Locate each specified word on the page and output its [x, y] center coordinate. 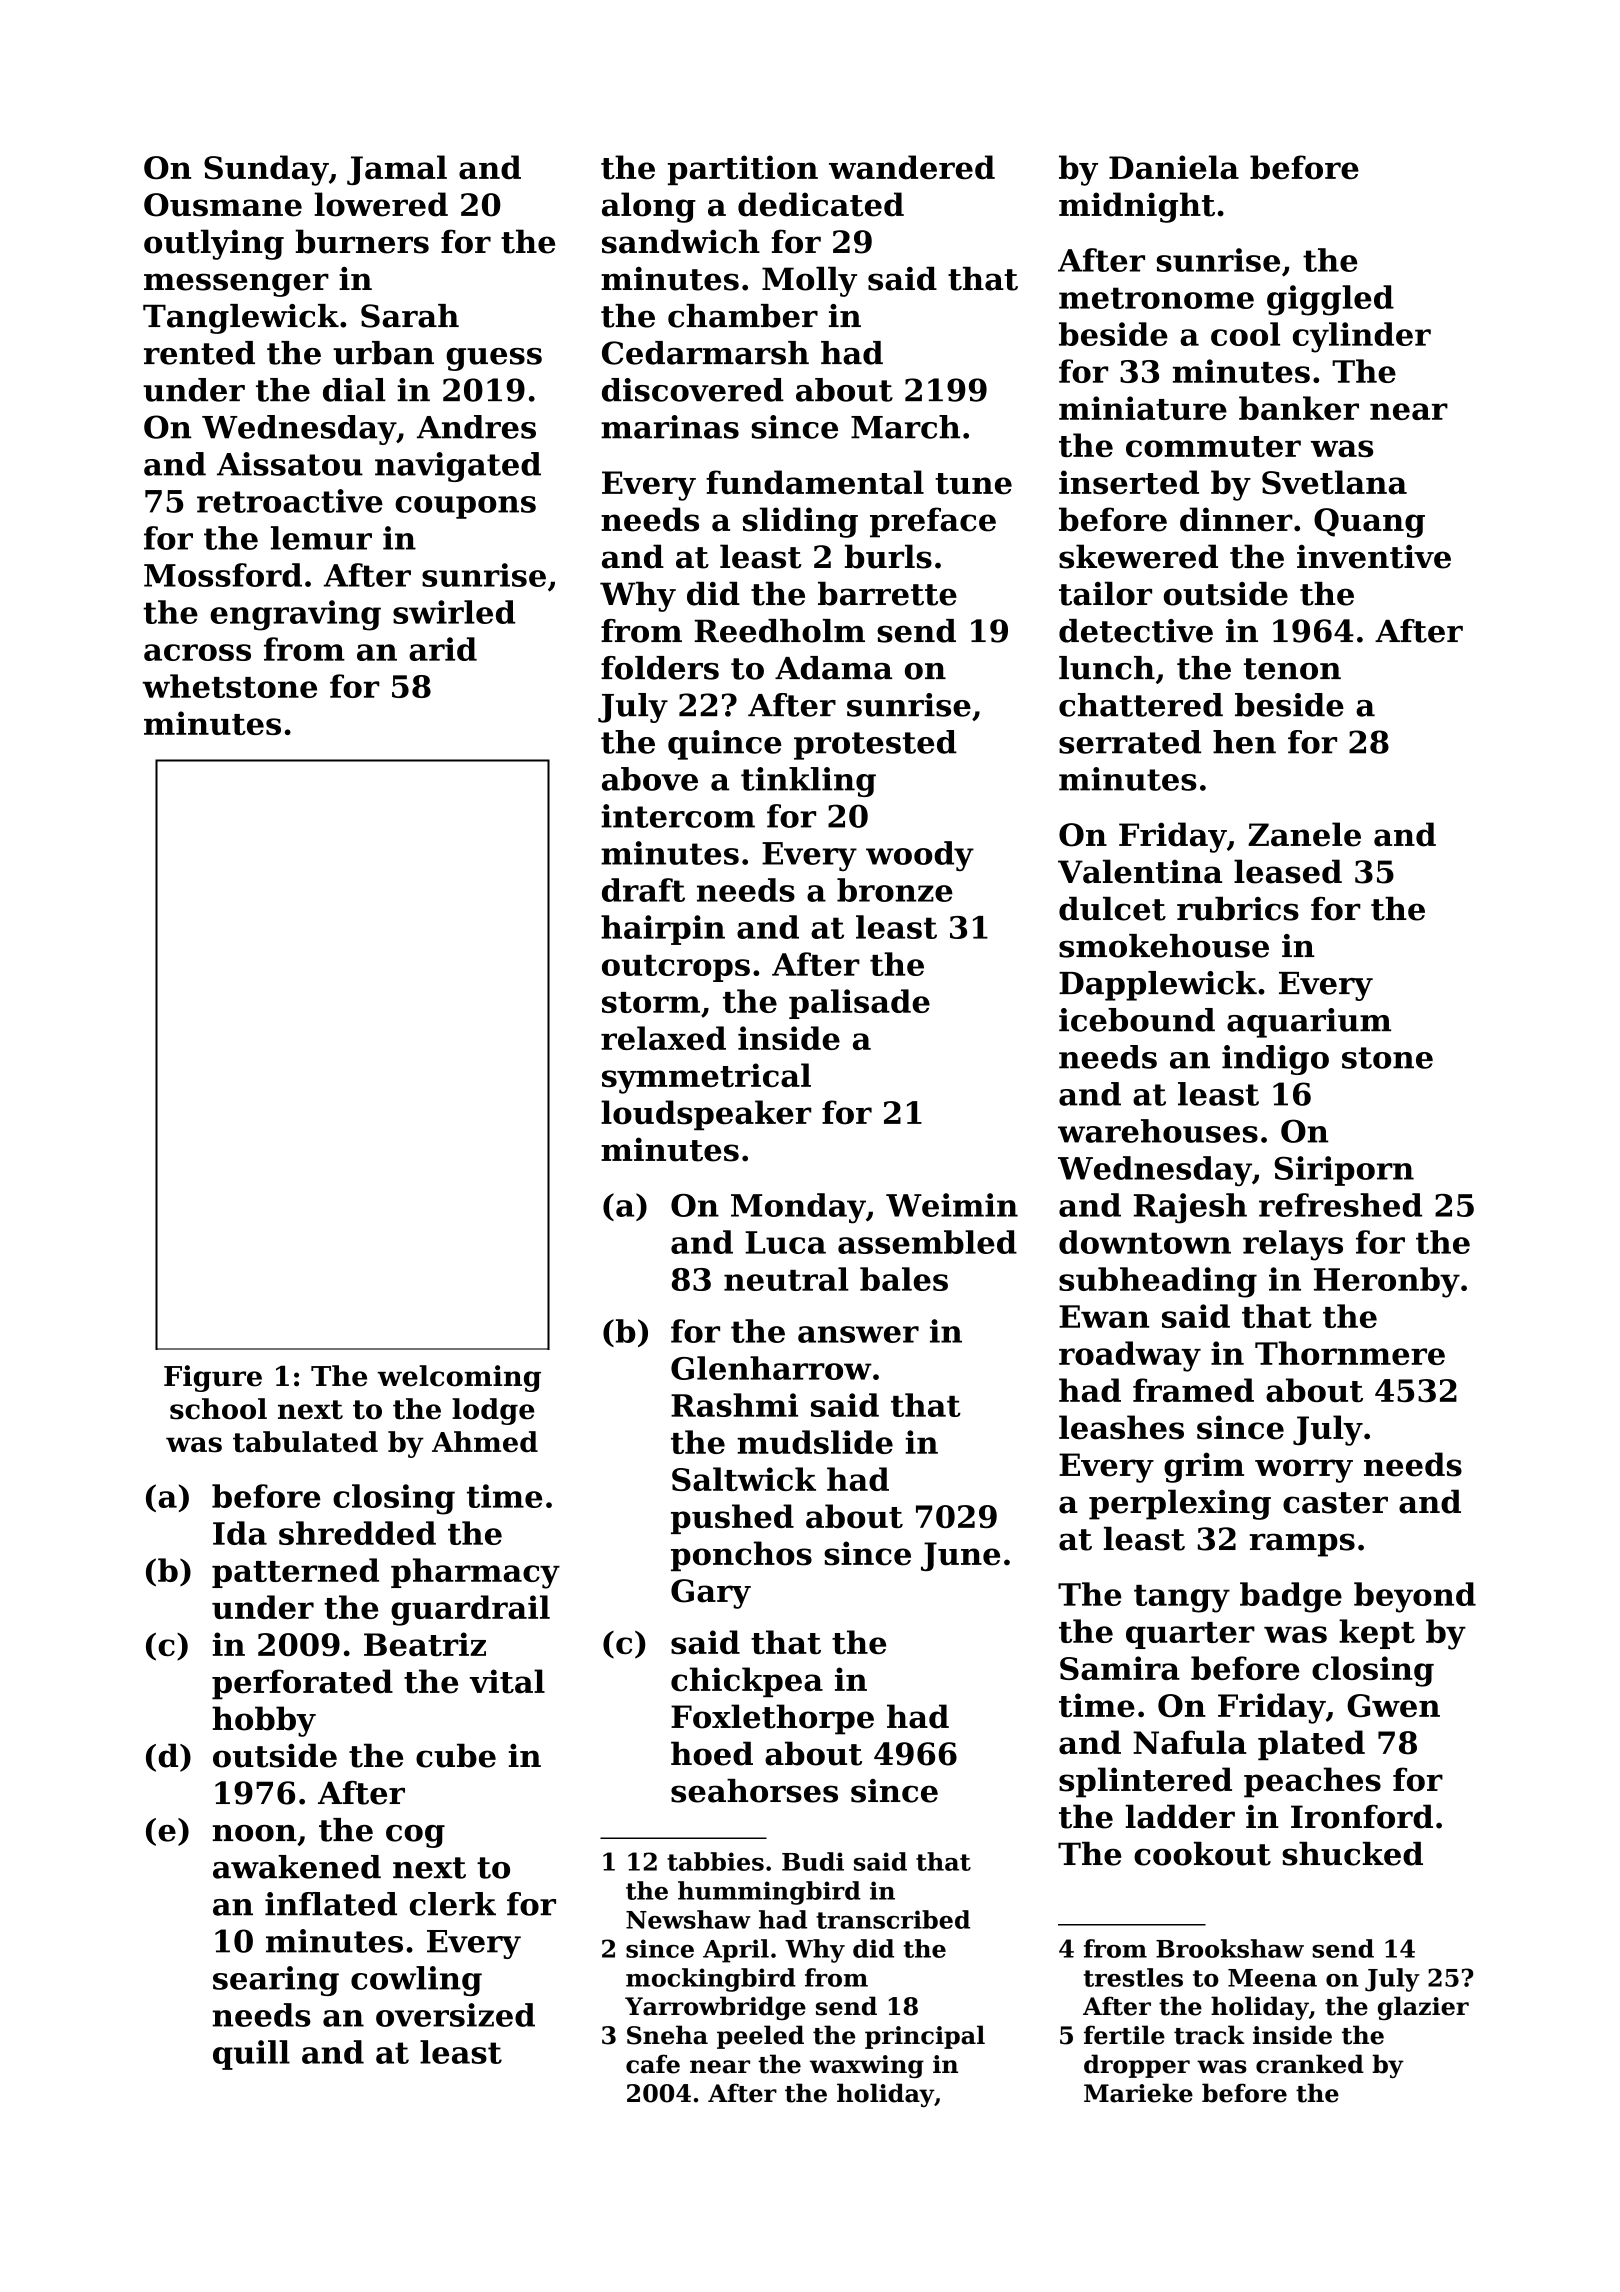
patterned [295, 1573]
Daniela [1174, 167]
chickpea [747, 1682]
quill [251, 2055]
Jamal [397, 170]
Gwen [1393, 1705]
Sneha [667, 2035]
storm [651, 1002]
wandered [912, 167]
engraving [295, 615]
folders [660, 668]
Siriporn [1344, 1171]
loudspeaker [706, 1115]
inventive [1374, 556]
